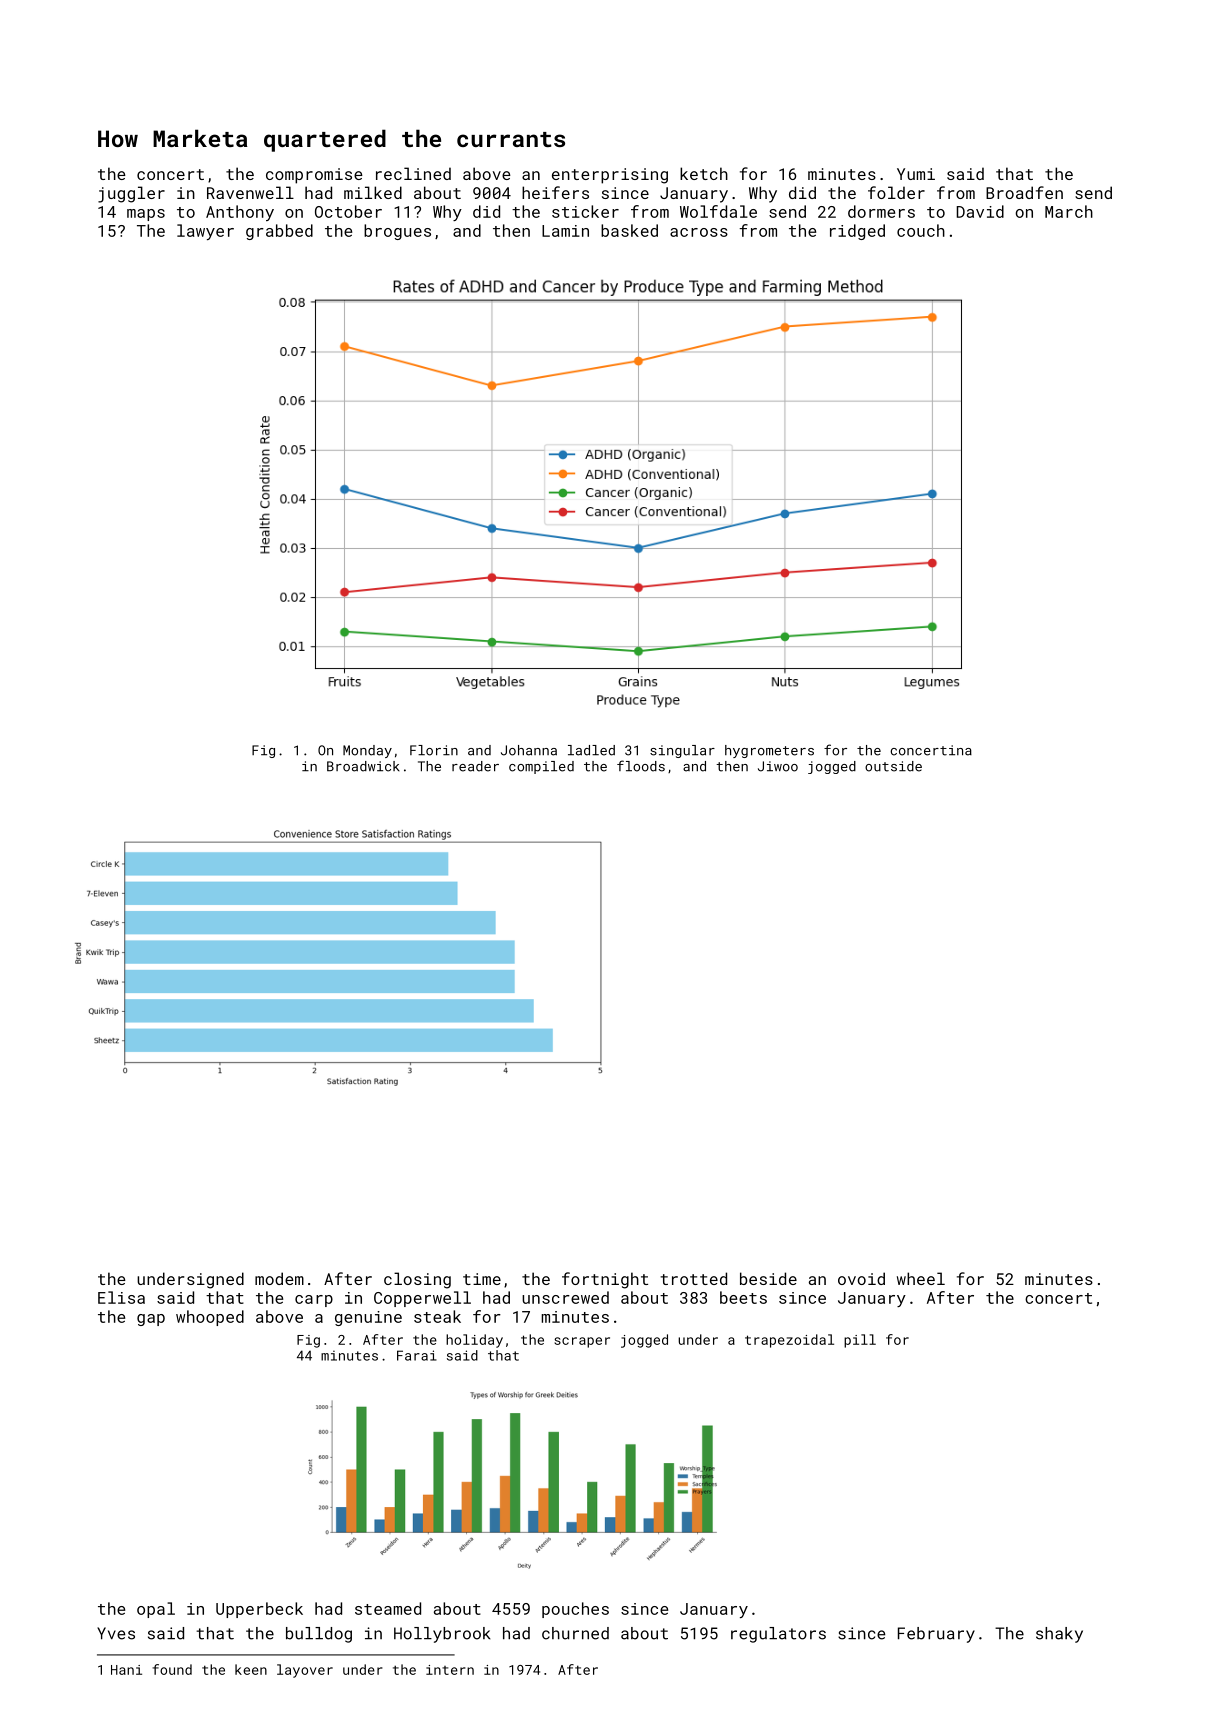 This document has width=1224, height=1731. Describe the element at coordinates (250, 192) in the document. I see `Ravenwell` at that location.
